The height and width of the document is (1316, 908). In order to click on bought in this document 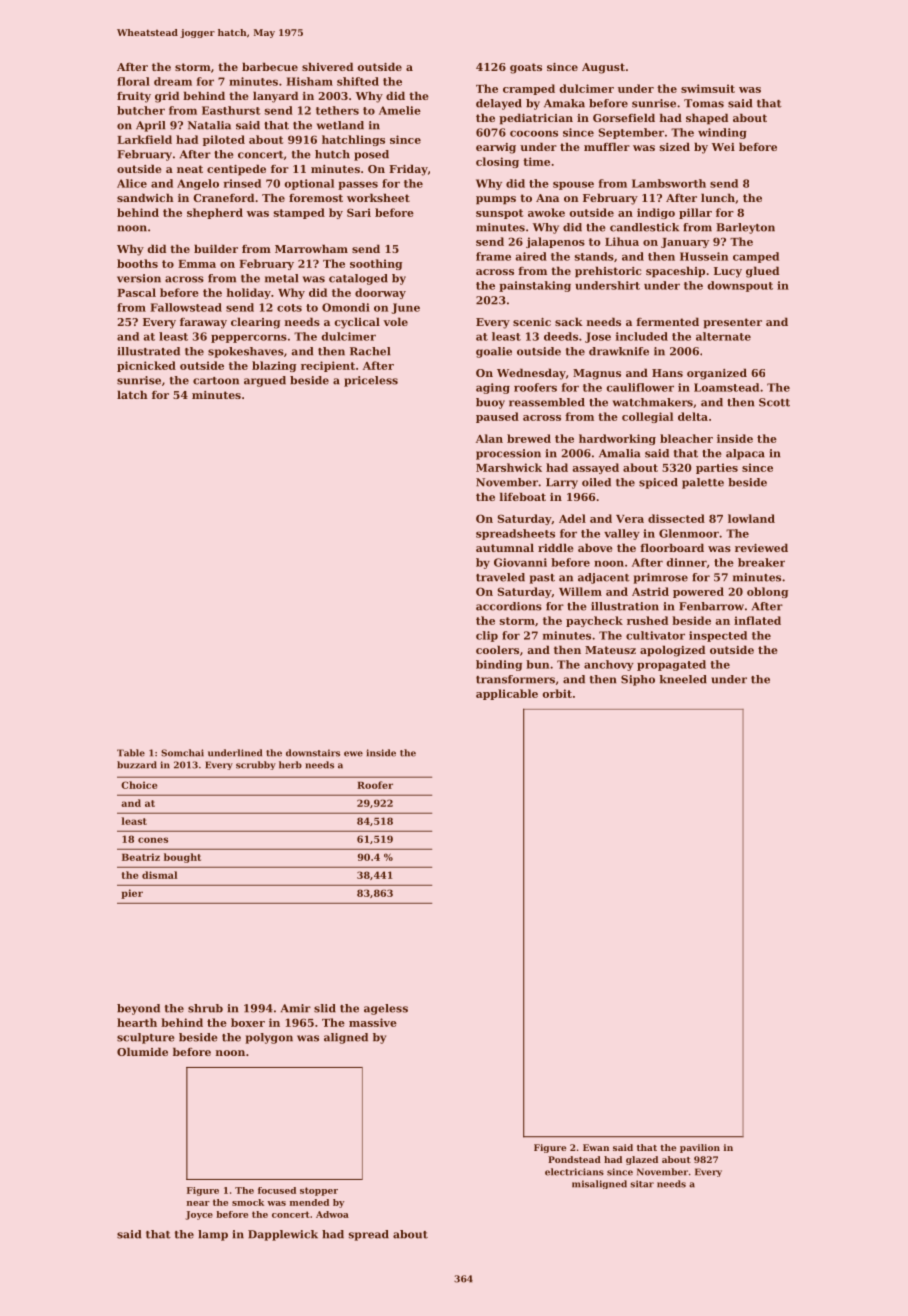, I will do `click(182, 858)`.
